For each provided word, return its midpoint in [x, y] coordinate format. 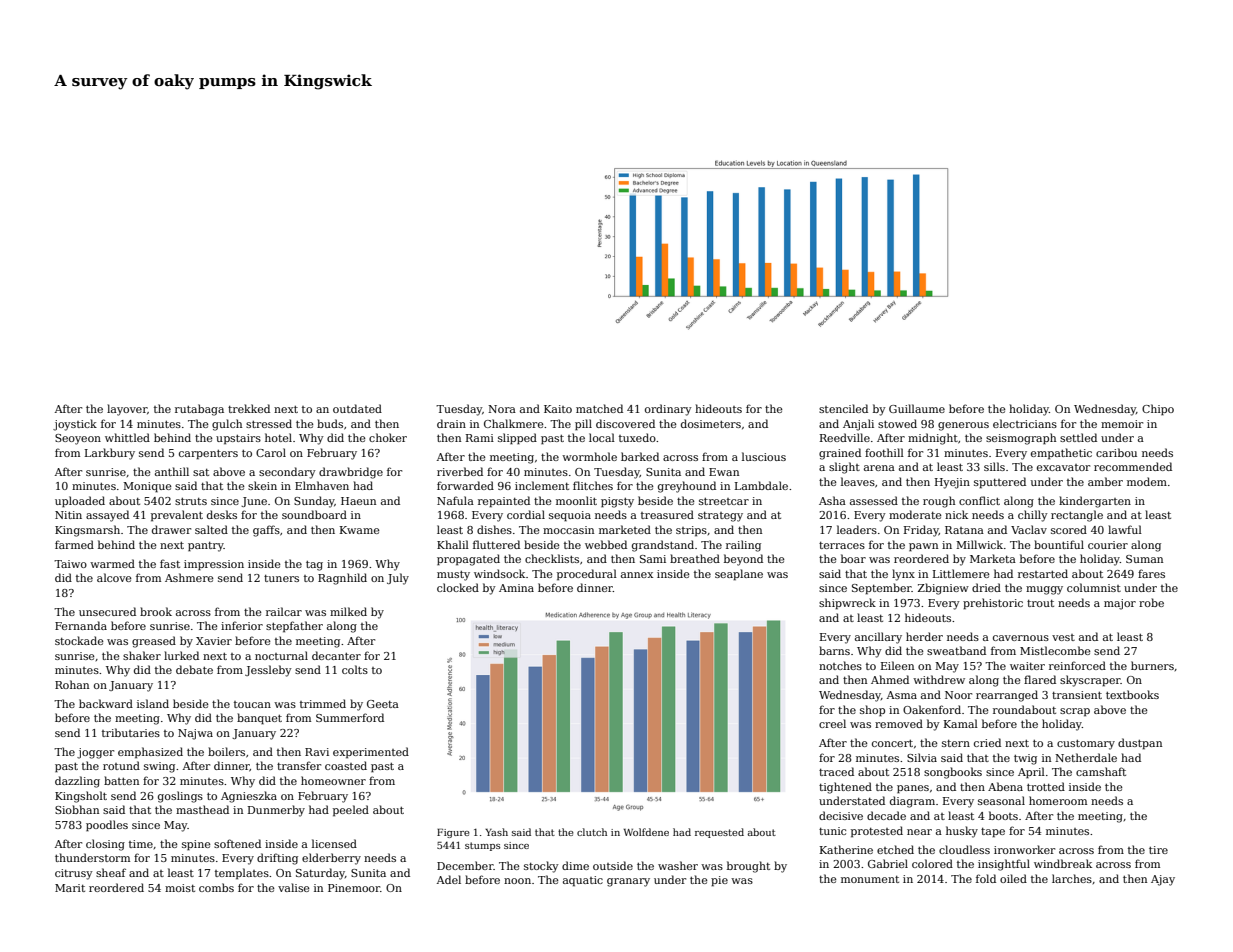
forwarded [465, 485]
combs [216, 887]
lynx [903, 575]
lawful [1125, 529]
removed [899, 723]
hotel [278, 437]
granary [628, 882]
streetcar [724, 501]
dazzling [77, 782]
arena [879, 468]
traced [836, 771]
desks [222, 514]
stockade [79, 640]
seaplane [739, 575]
